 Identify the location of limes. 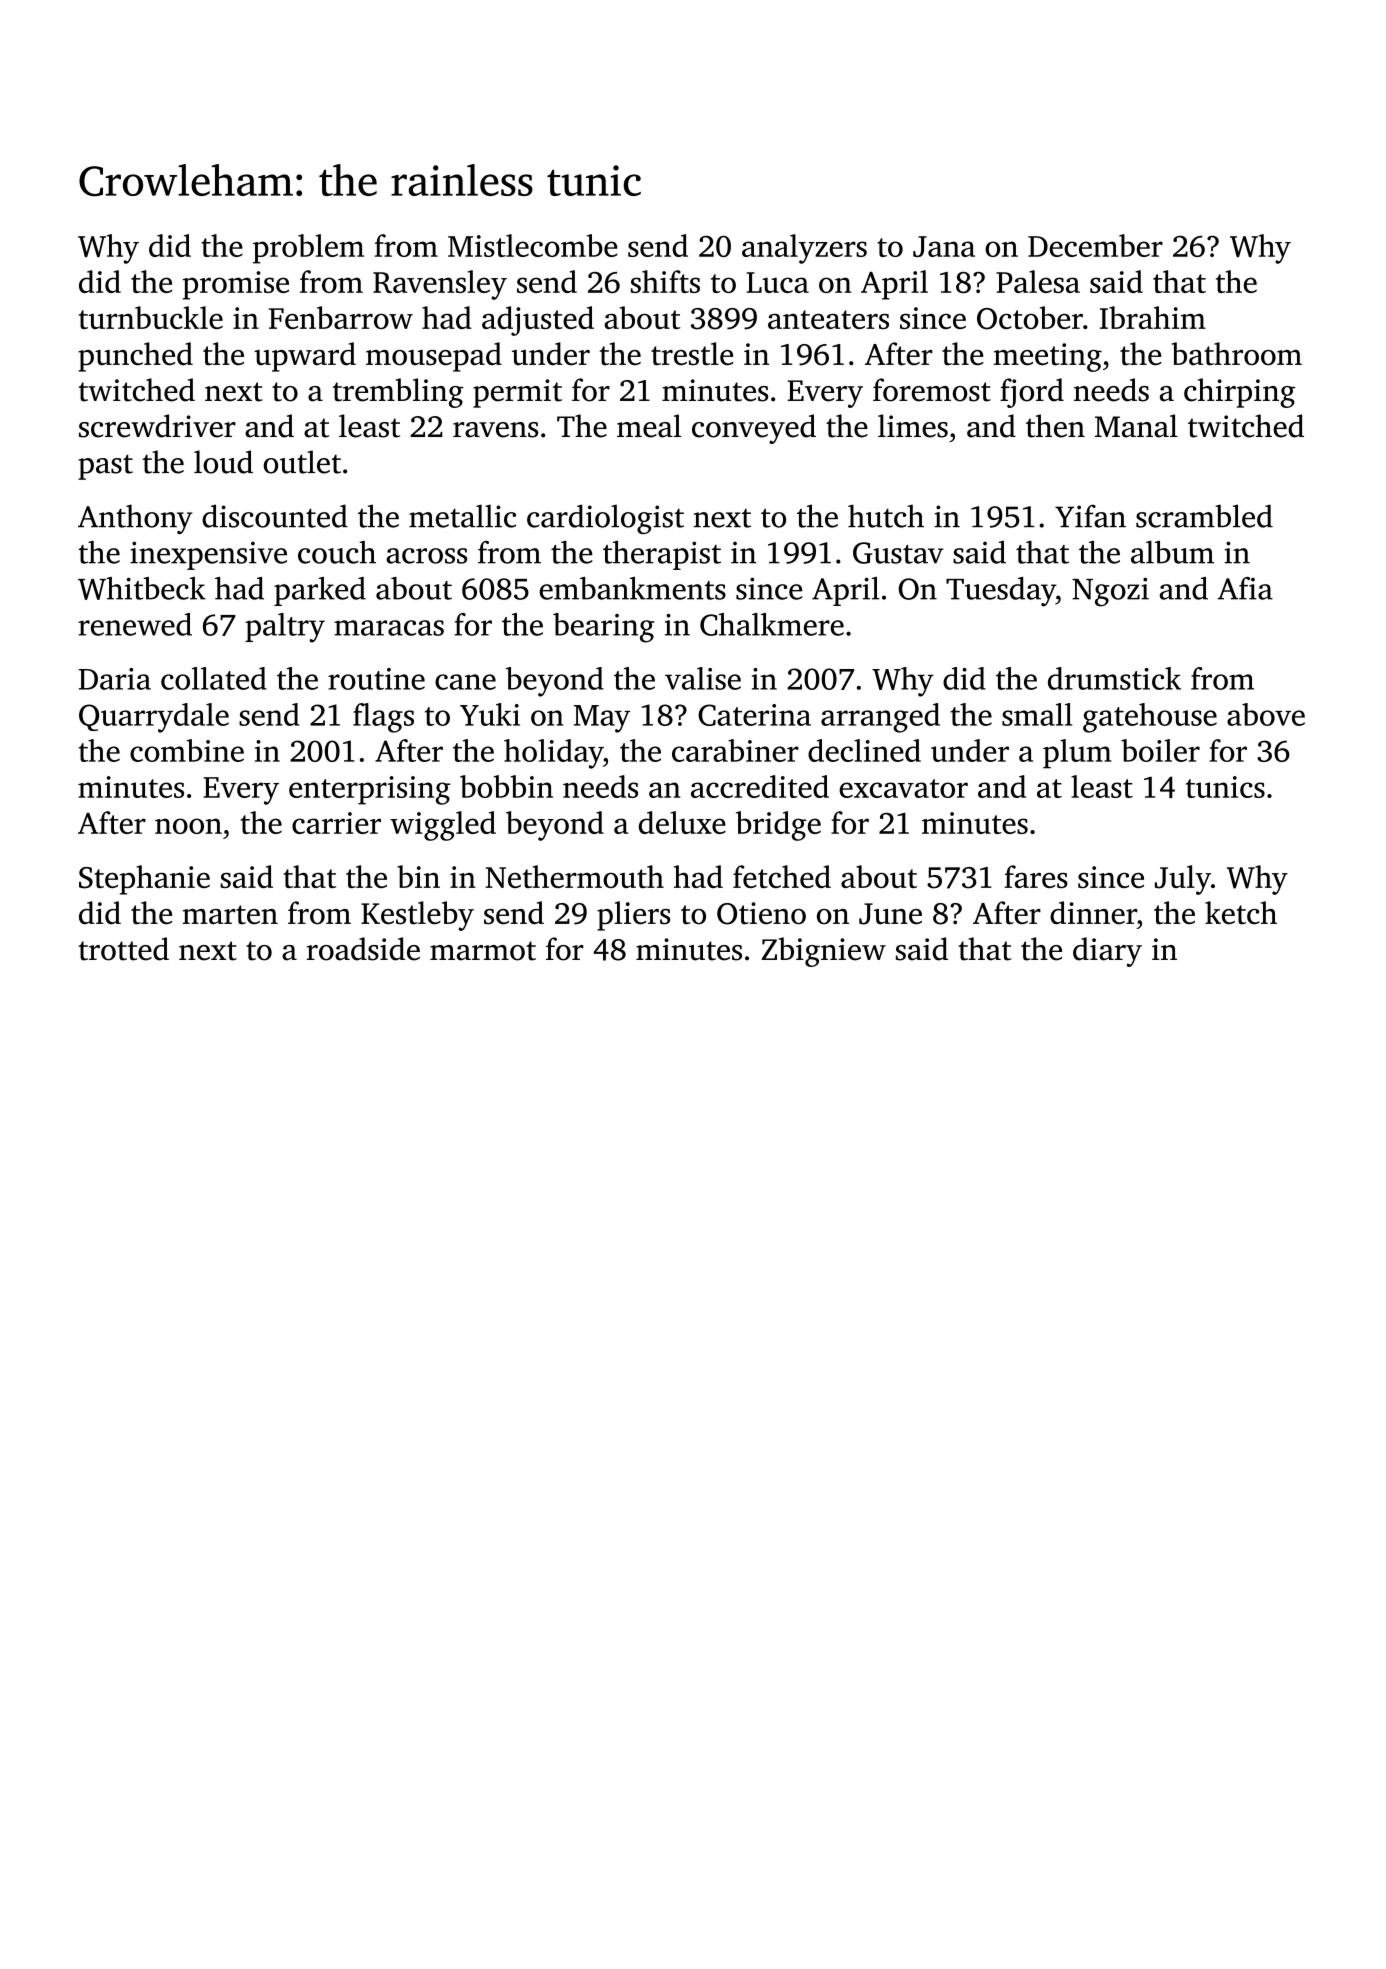
(913, 426).
